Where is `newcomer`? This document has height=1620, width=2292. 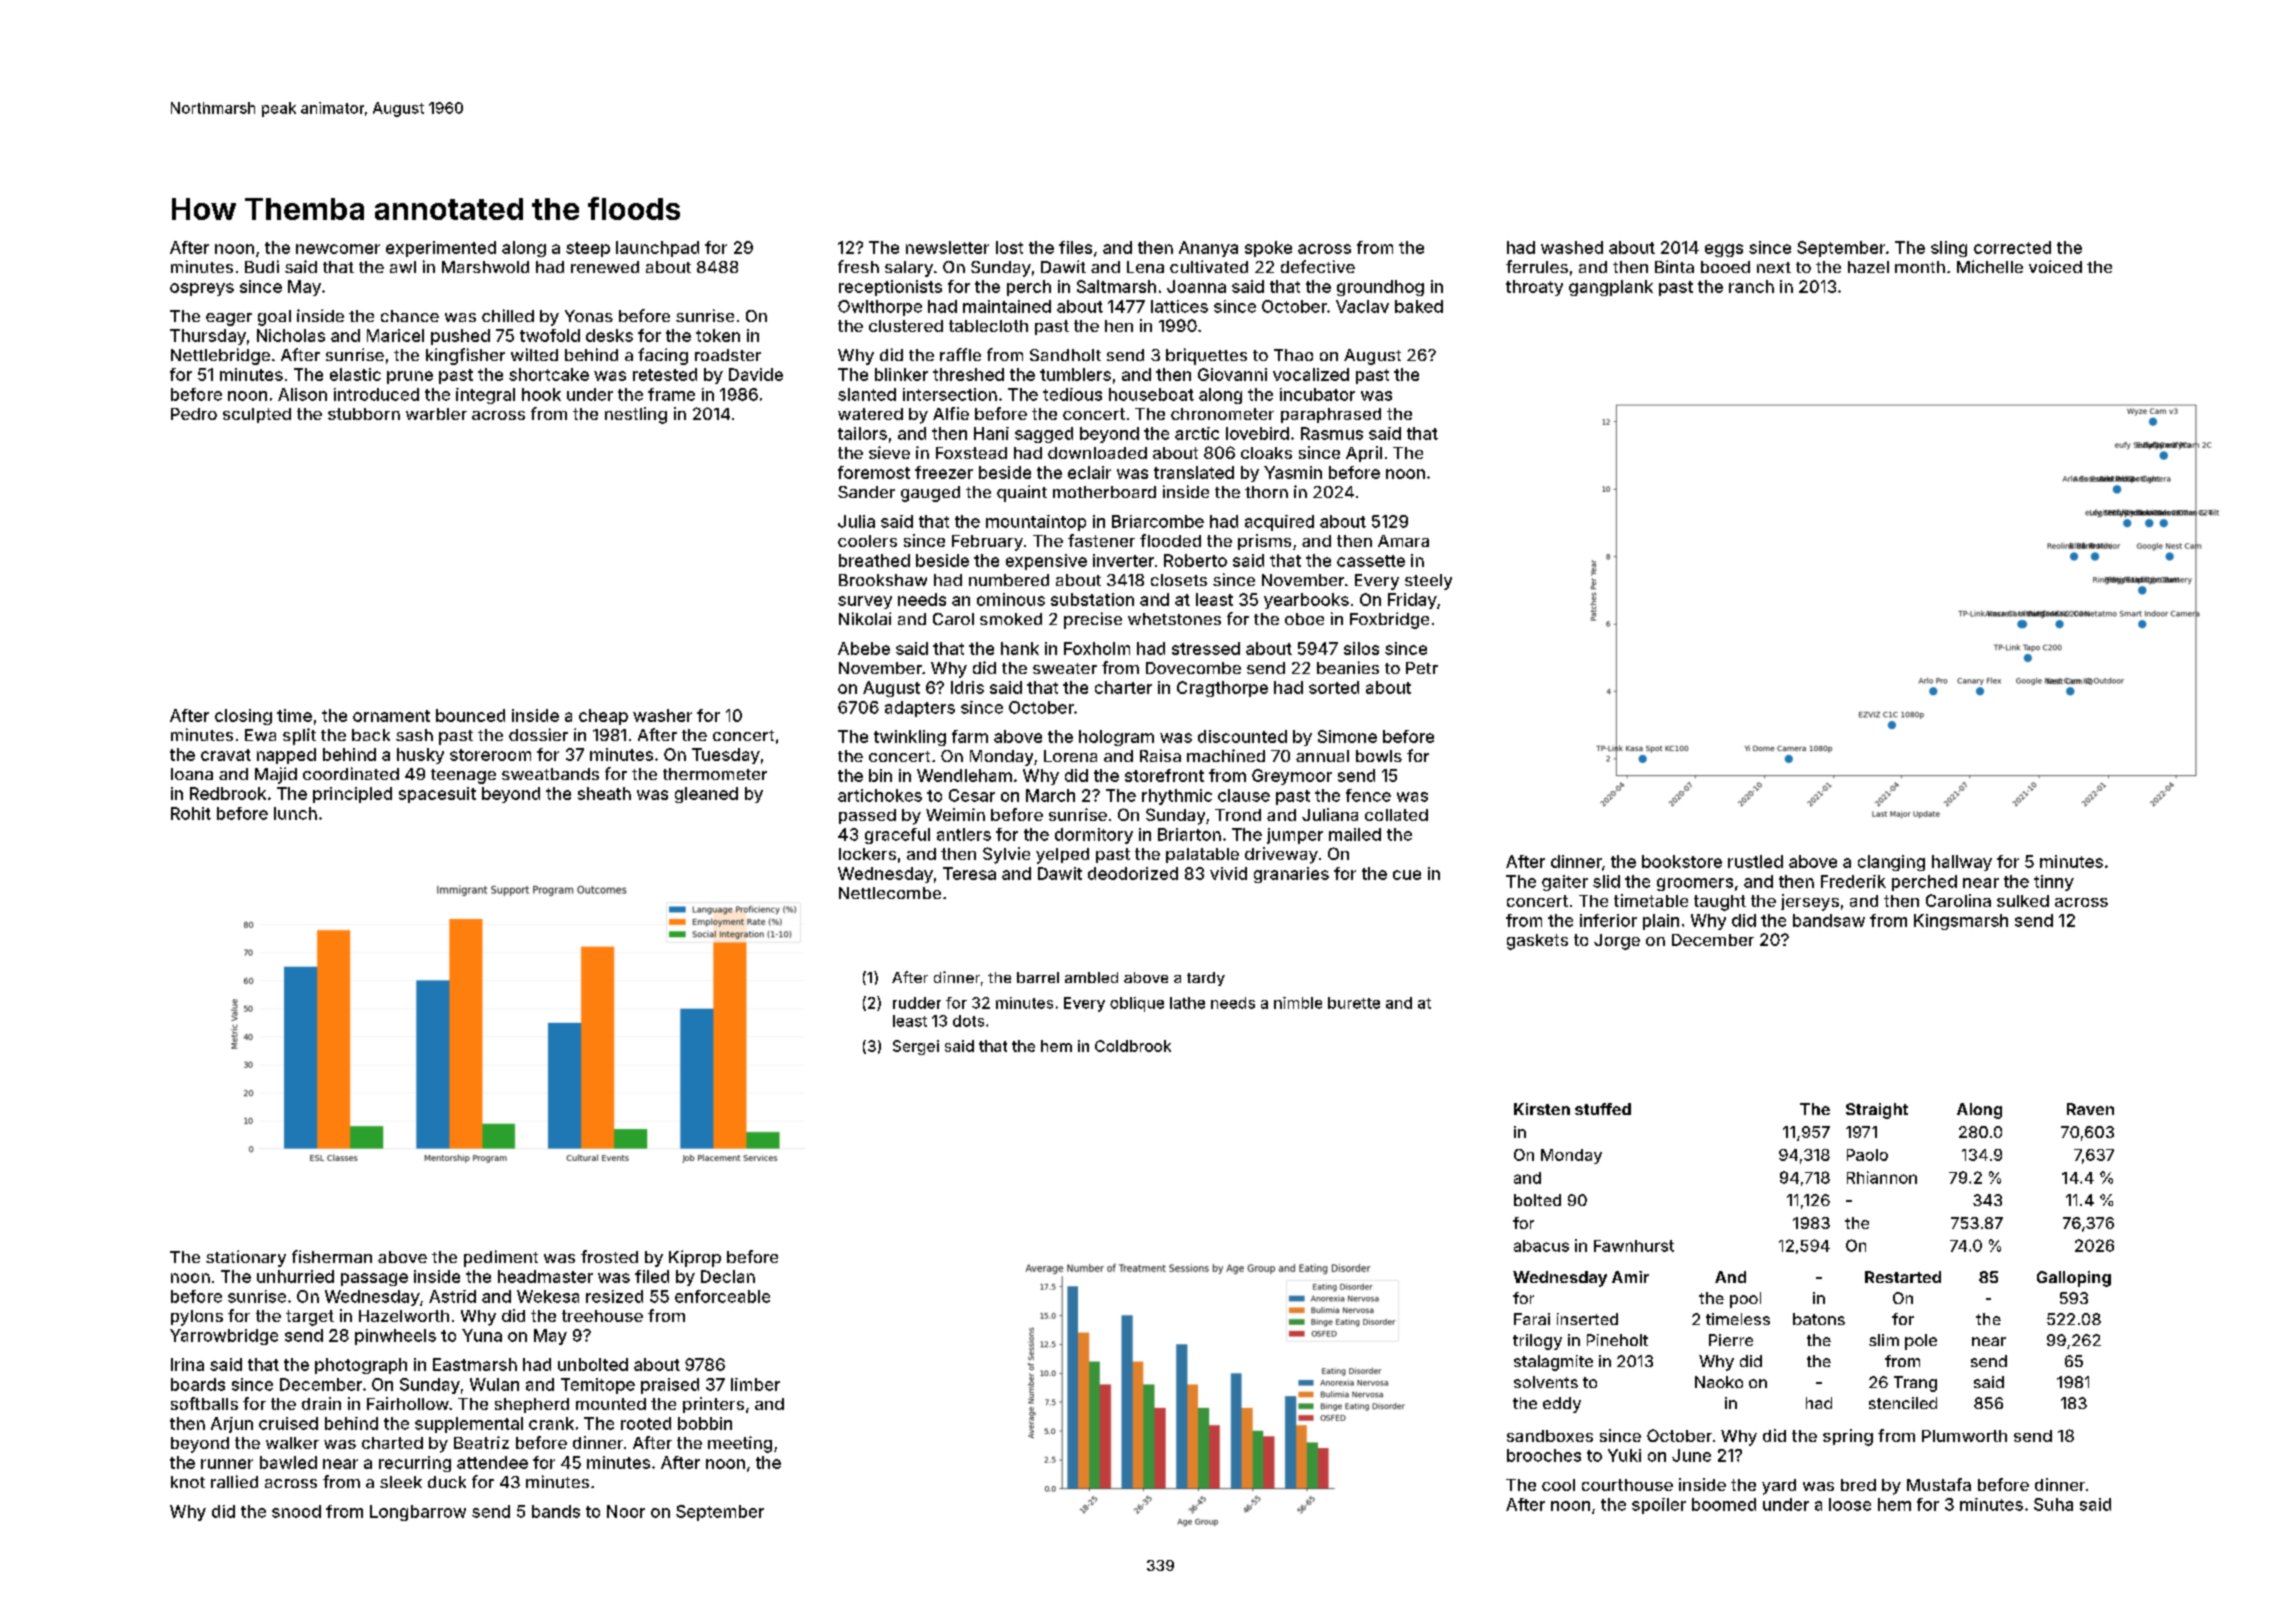
newcomer is located at coordinates (338, 249).
